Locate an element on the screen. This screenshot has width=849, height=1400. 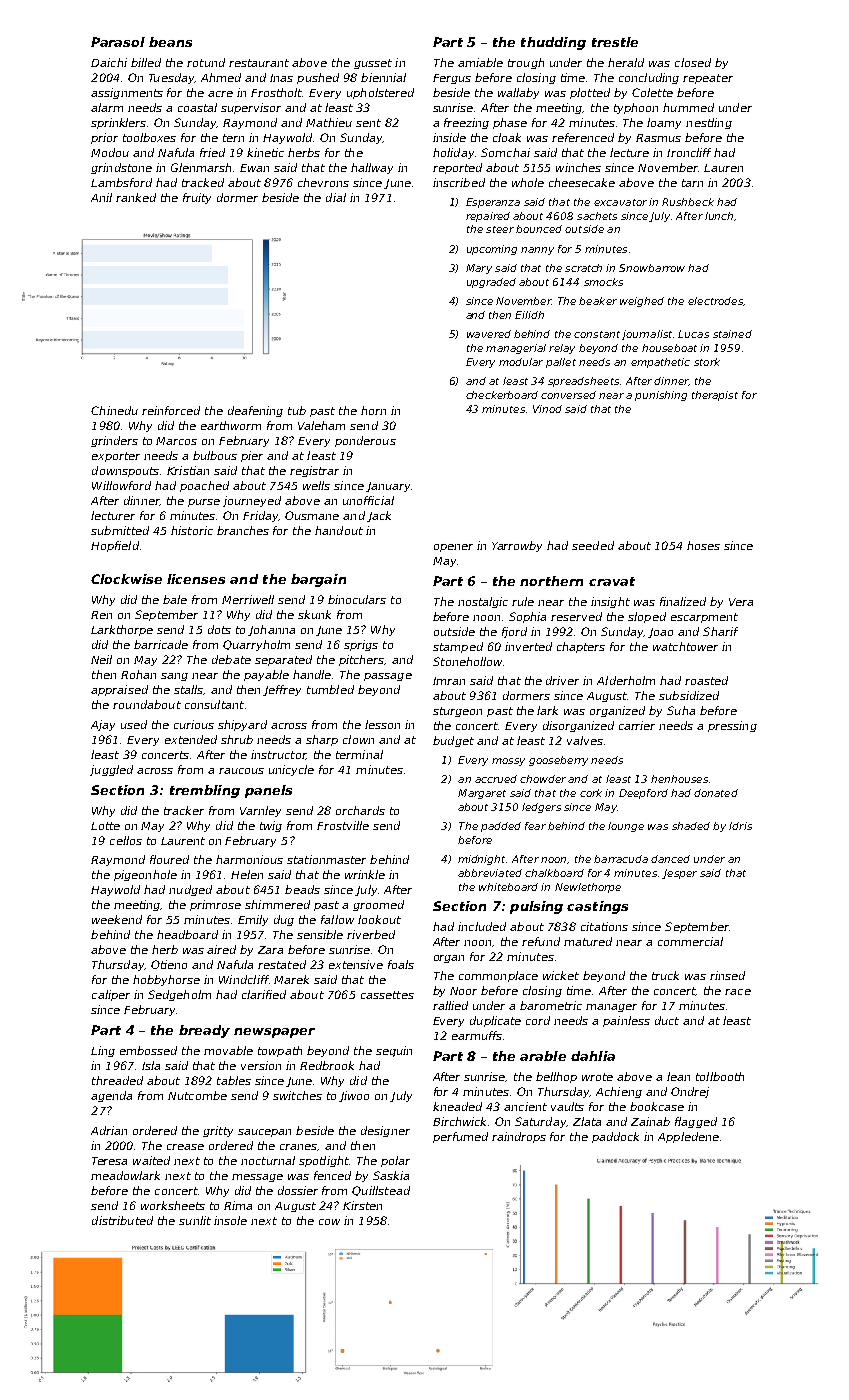
upgraded is located at coordinates (491, 283).
